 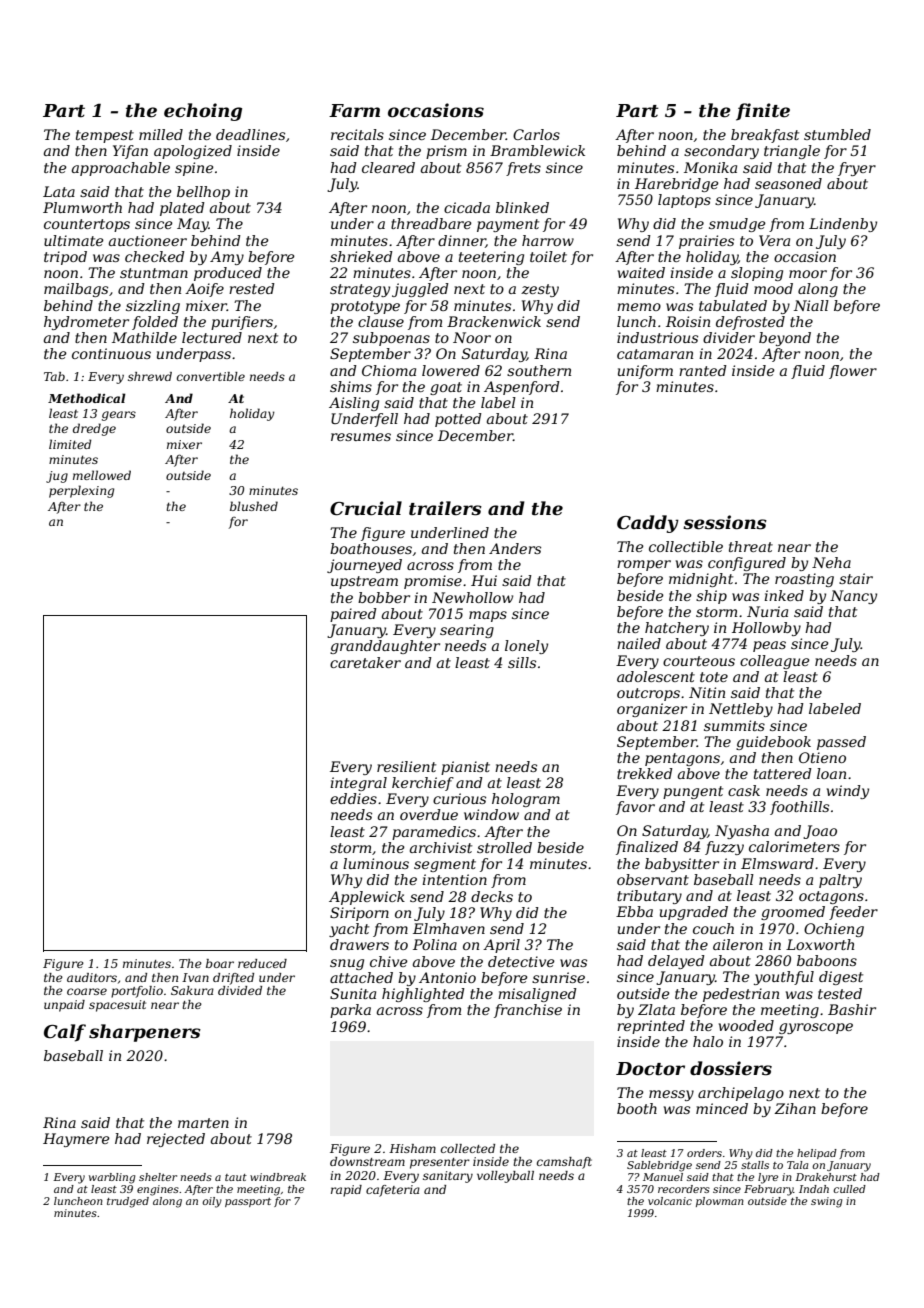 What do you see at coordinates (639, 307) in the image?
I see `memo` at bounding box center [639, 307].
